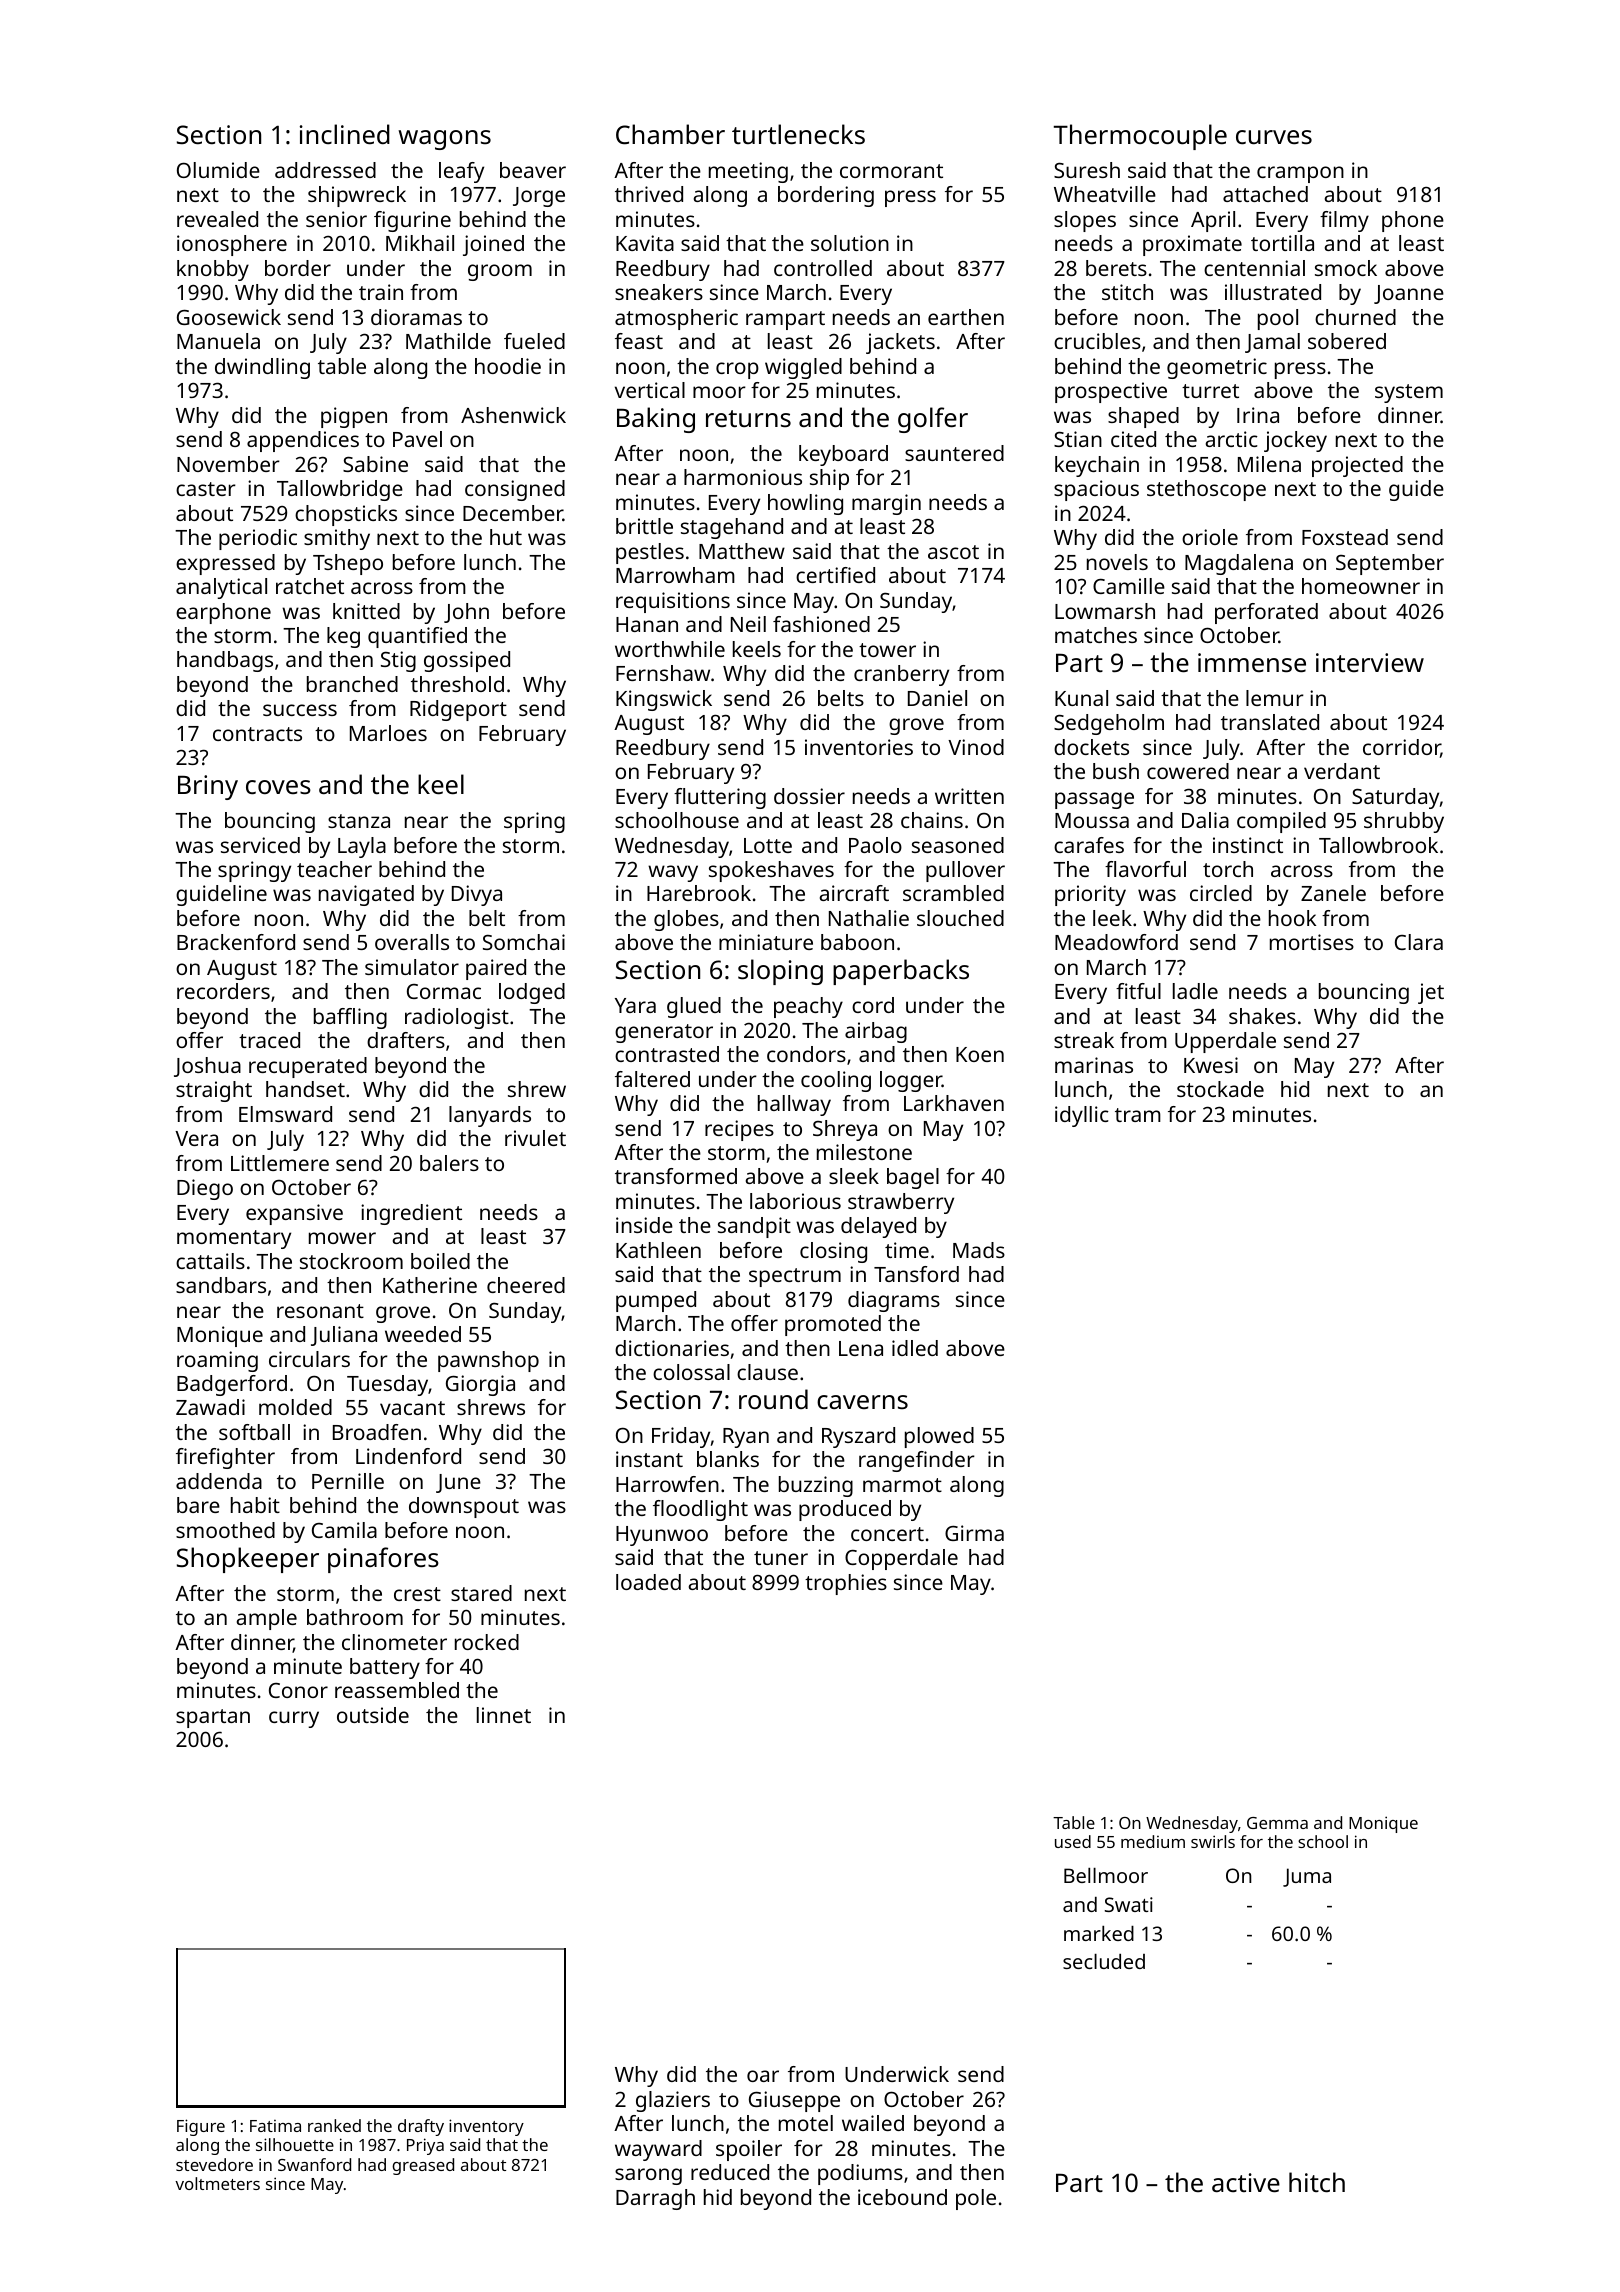 The width and height of the image is (1620, 2292). I want to click on fashioned, so click(821, 624).
